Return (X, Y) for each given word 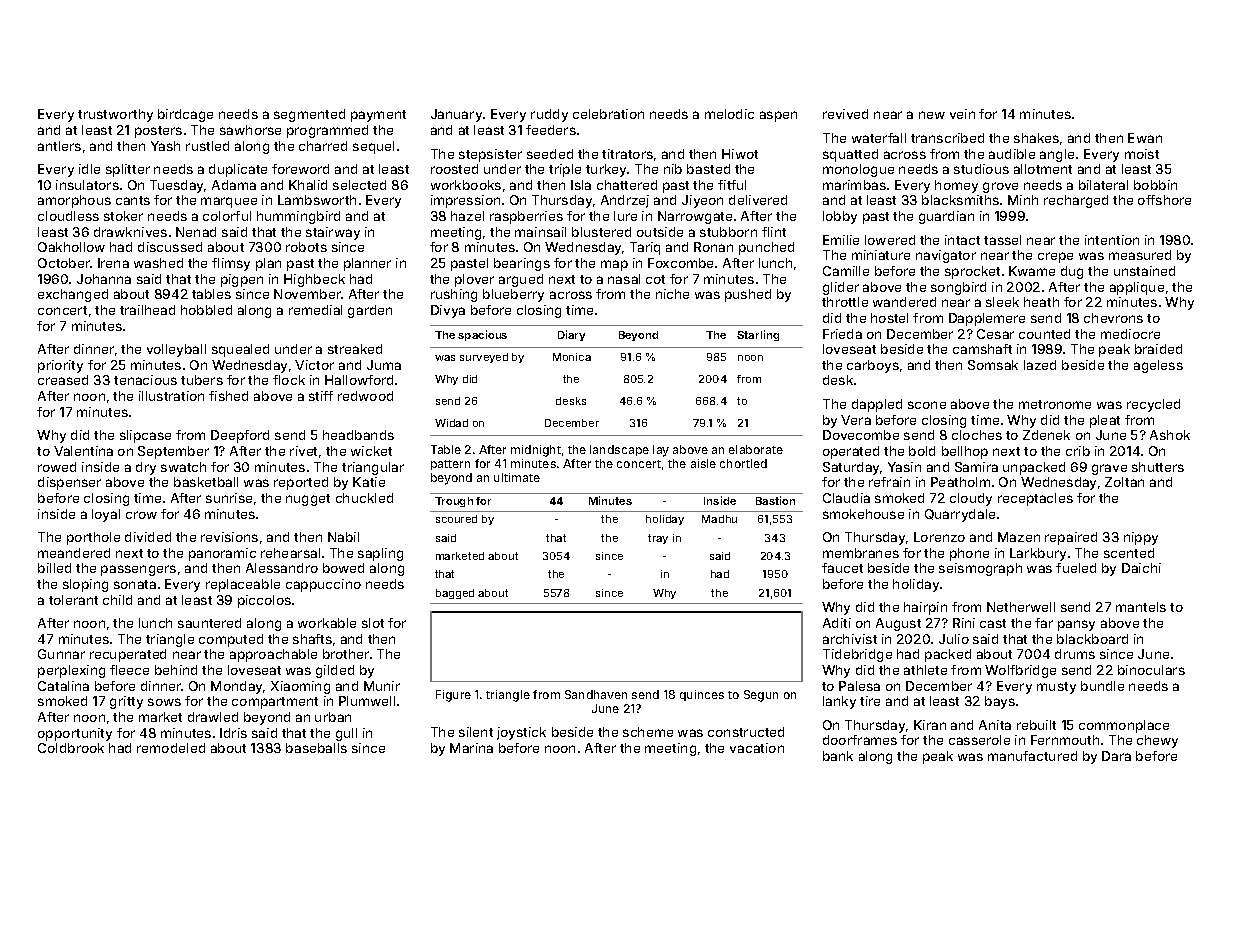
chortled (743, 463)
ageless (1158, 366)
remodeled (171, 748)
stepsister (490, 155)
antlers (59, 146)
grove (1000, 187)
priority (60, 366)
